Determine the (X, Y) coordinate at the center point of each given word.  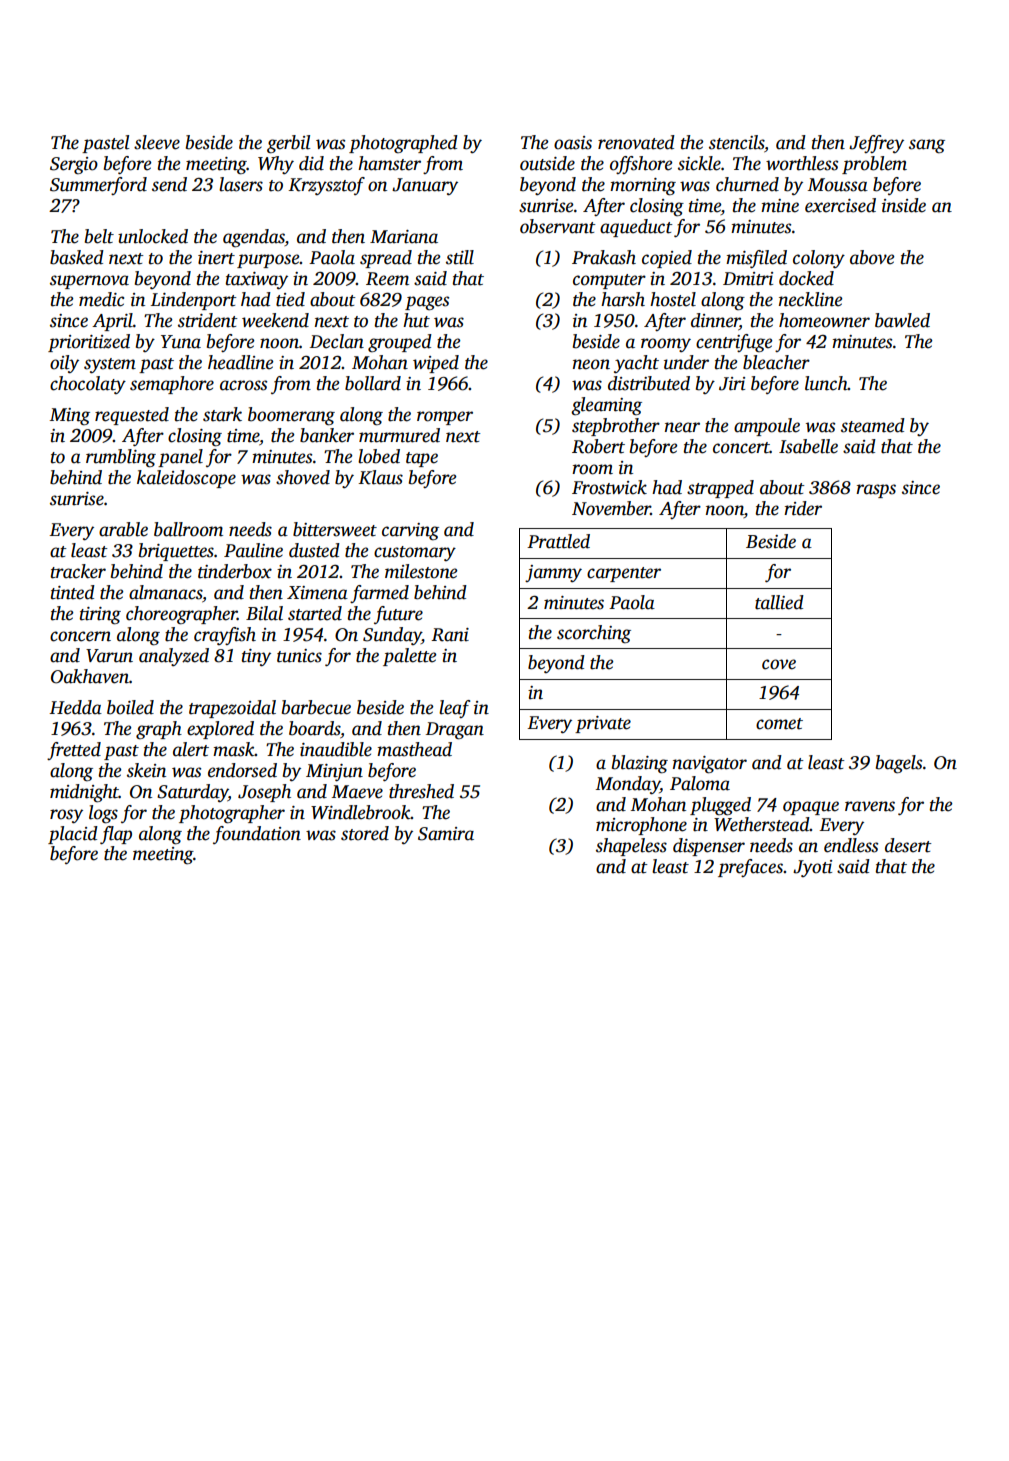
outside (547, 163)
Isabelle (808, 446)
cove (779, 664)
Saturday (192, 793)
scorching (594, 634)
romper (445, 418)
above (872, 257)
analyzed (174, 657)
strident (208, 320)
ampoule (767, 427)
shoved (303, 477)
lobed (379, 456)
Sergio (74, 166)
